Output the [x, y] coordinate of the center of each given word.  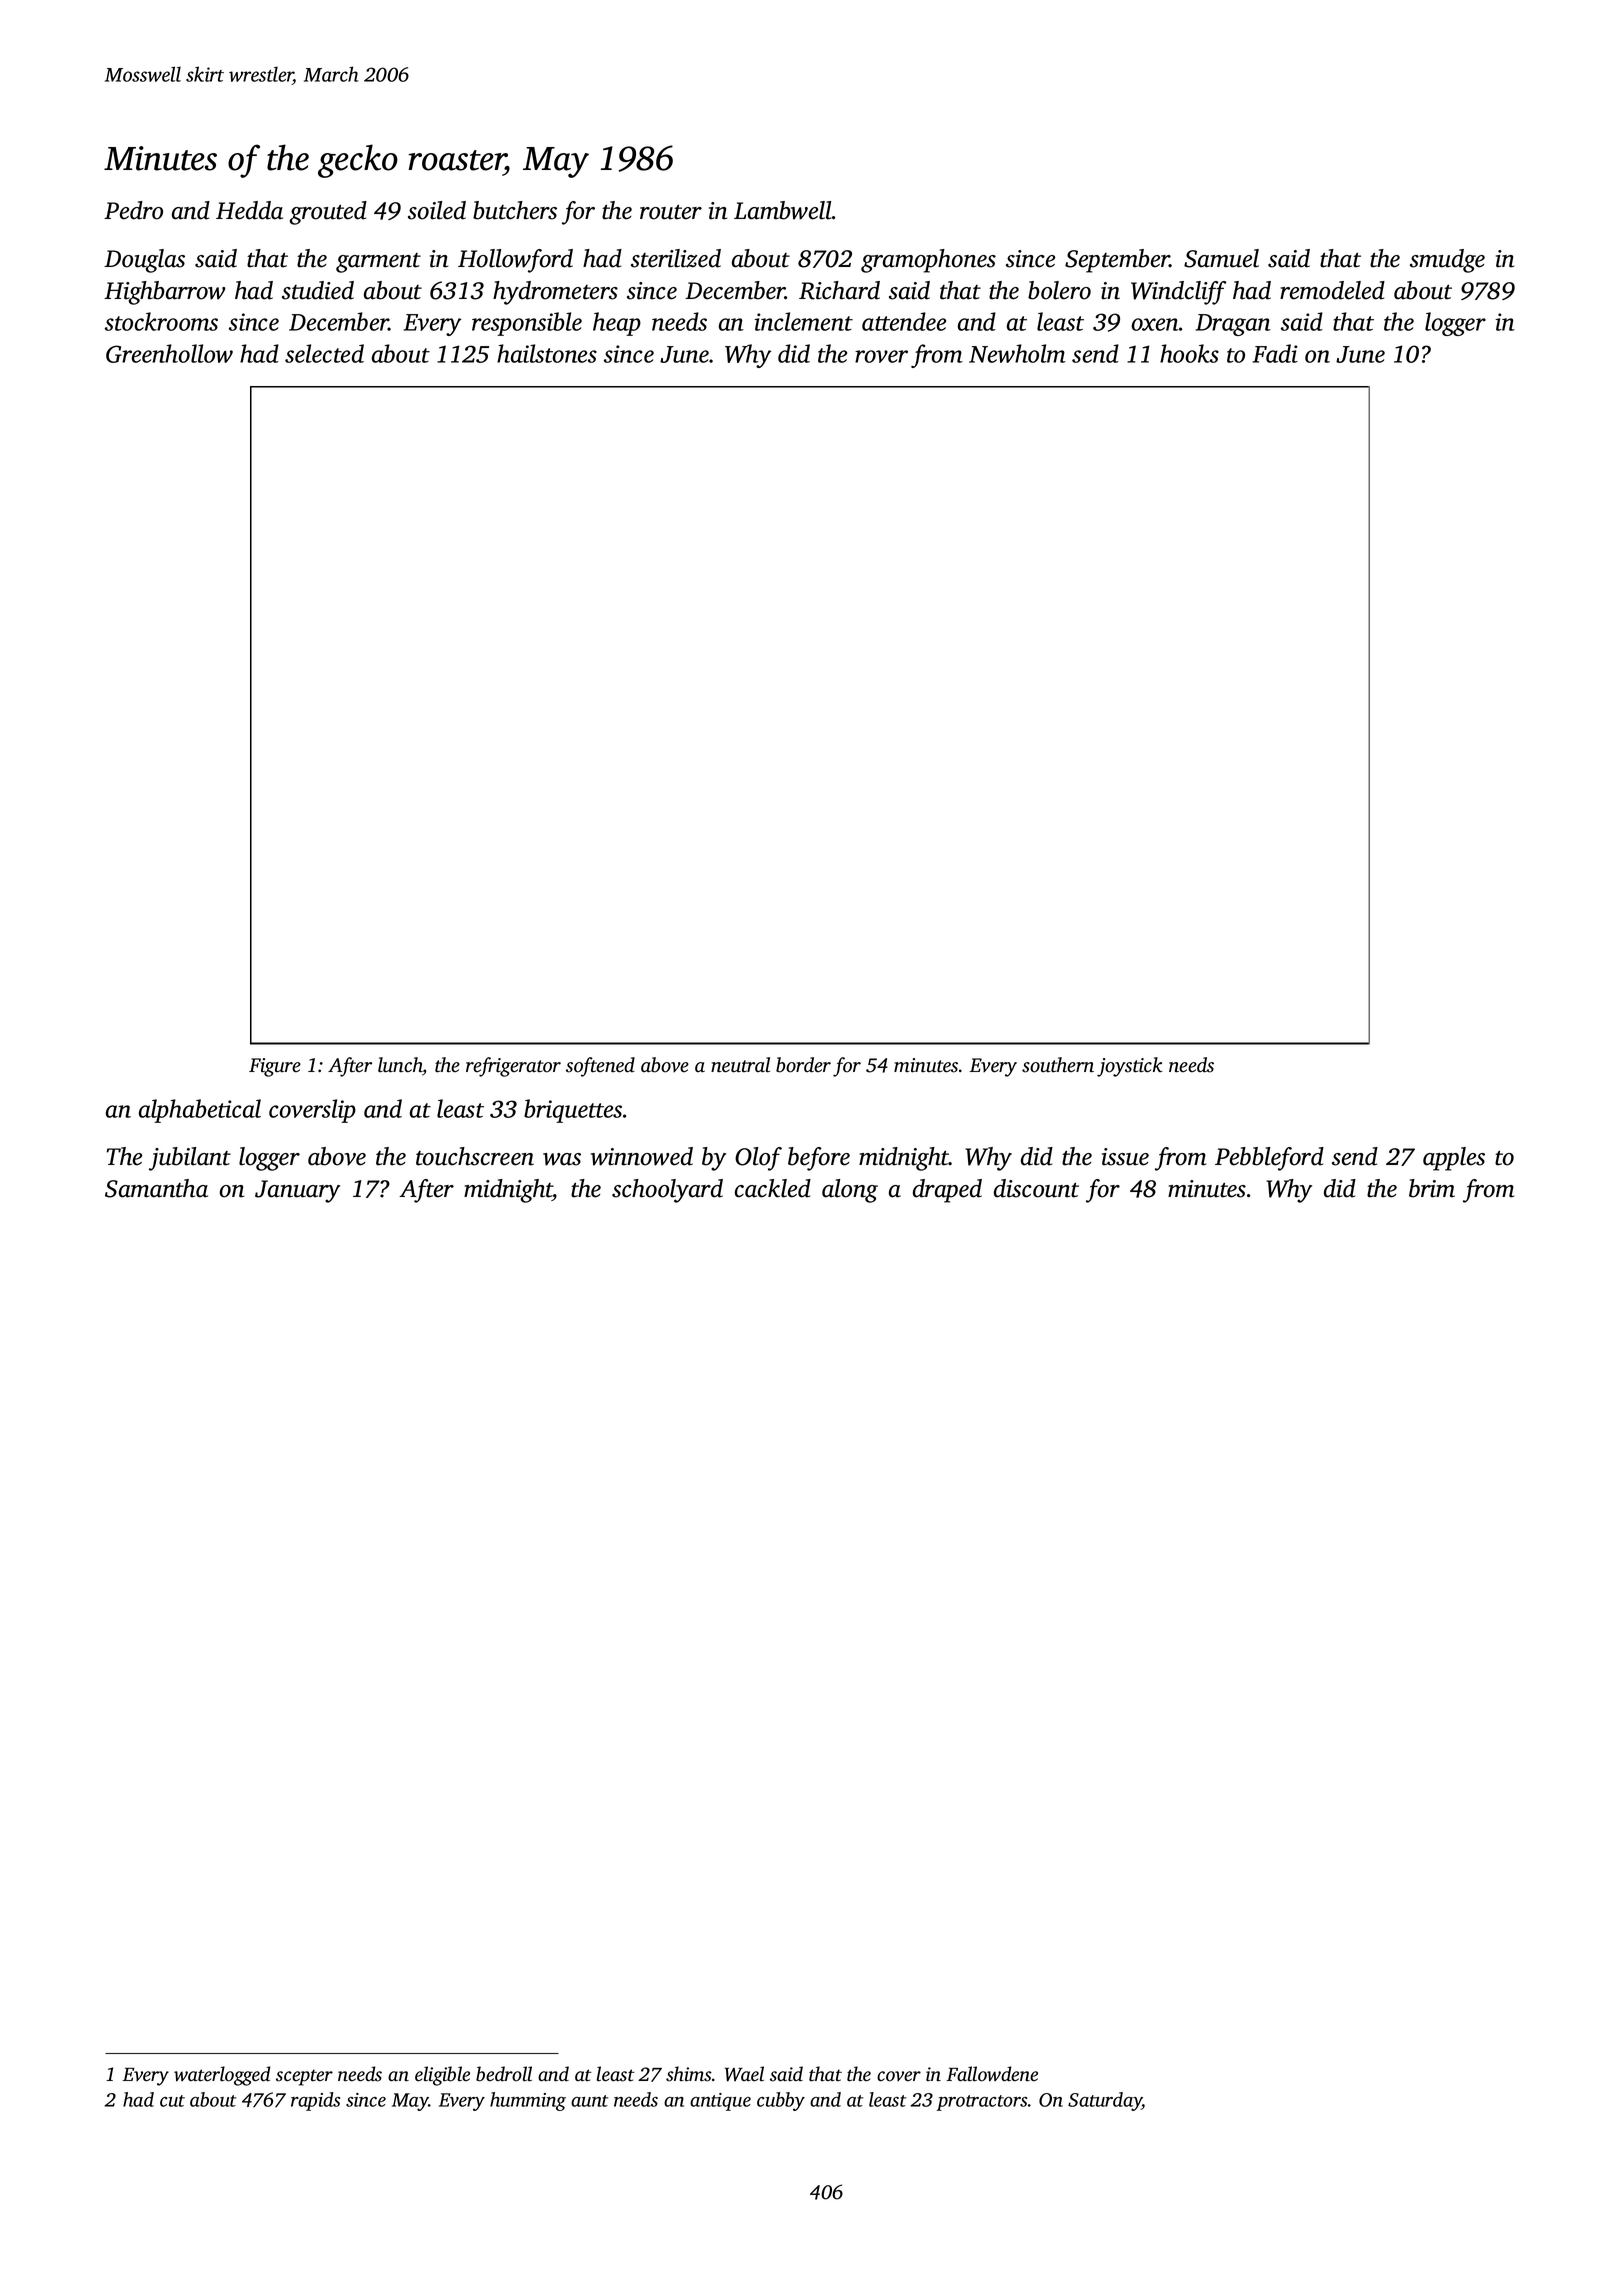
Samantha [156, 1188]
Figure [275, 1067]
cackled [773, 1188]
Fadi [1275, 353]
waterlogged [222, 2076]
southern [1058, 1065]
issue [1125, 1157]
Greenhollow [169, 353]
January [297, 1191]
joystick [1130, 1067]
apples [1454, 1159]
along [850, 1191]
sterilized [676, 258]
